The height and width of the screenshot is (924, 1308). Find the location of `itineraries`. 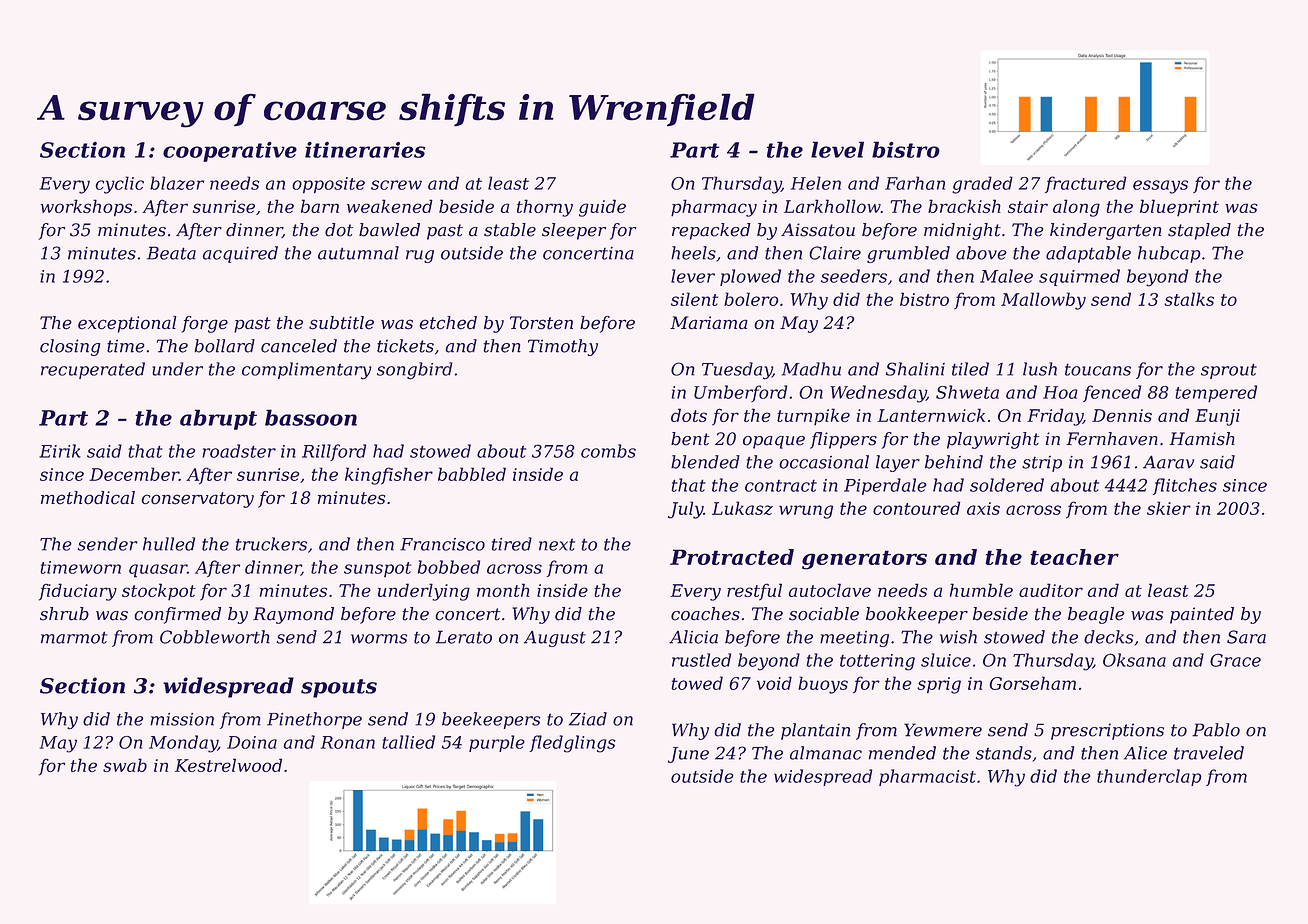

itineraries is located at coordinates (365, 150).
